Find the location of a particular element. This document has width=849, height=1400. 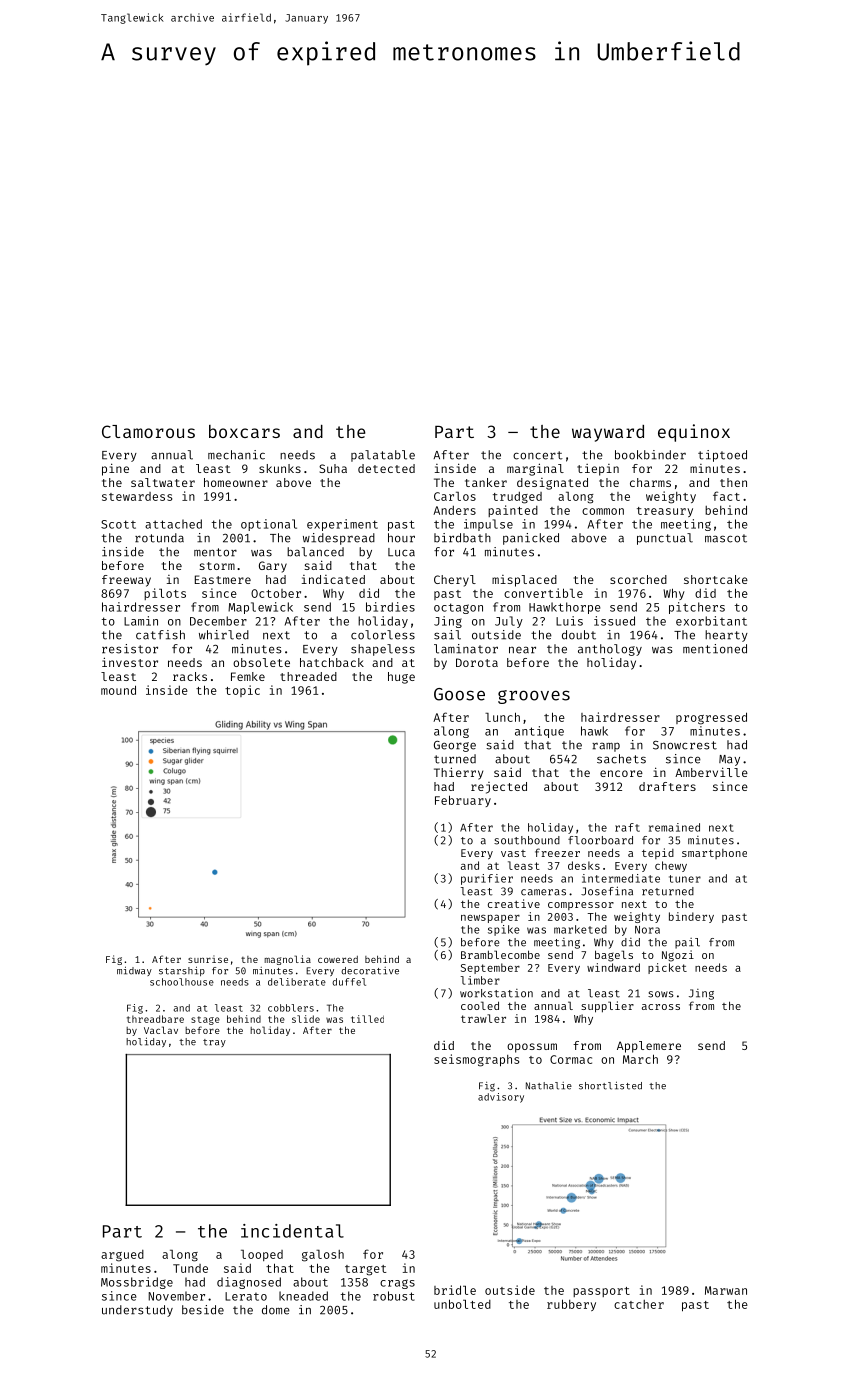

understudy is located at coordinates (137, 1311).
